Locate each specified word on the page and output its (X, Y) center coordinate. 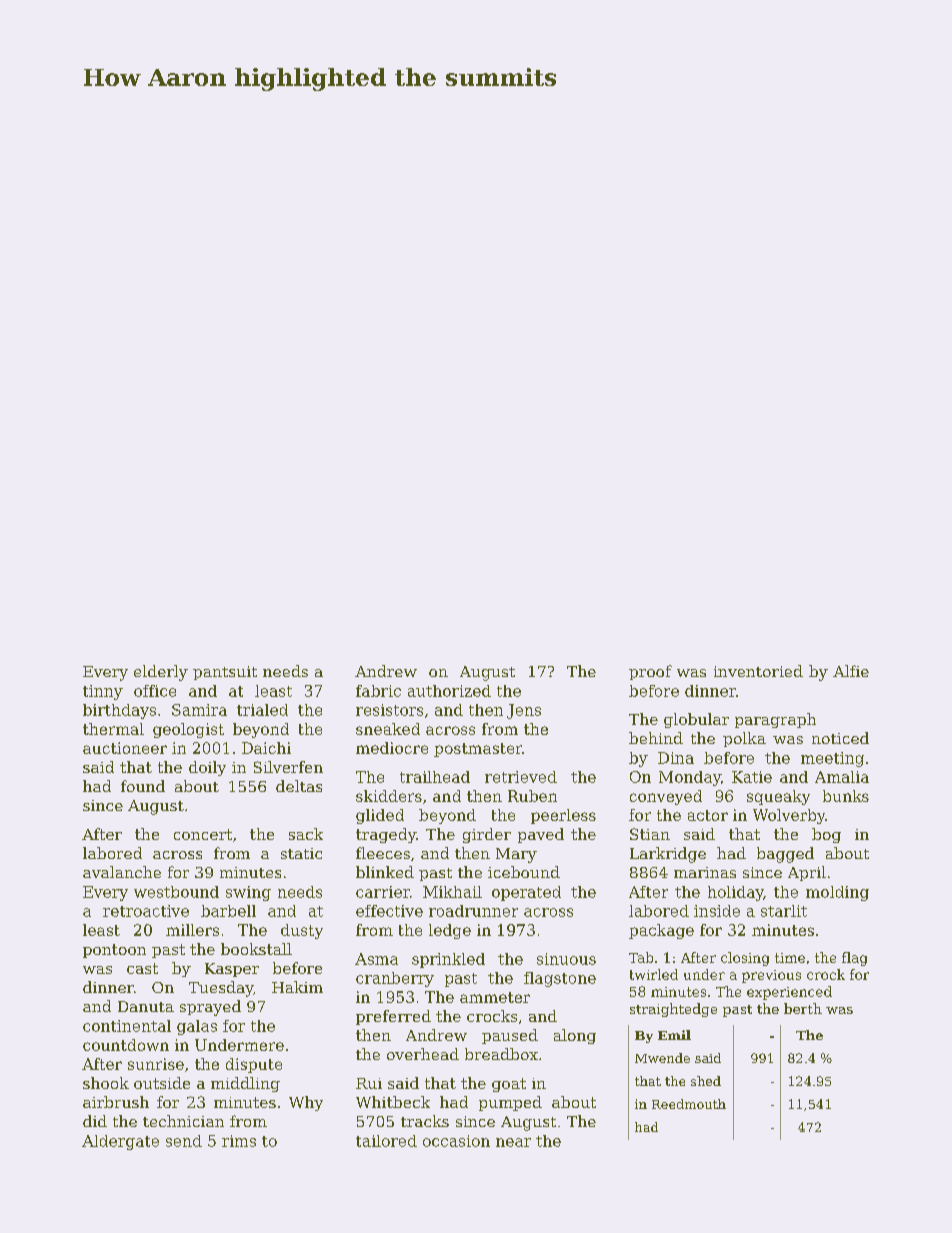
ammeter (495, 997)
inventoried (758, 671)
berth (803, 1008)
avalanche (122, 872)
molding (837, 893)
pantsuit (225, 673)
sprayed (210, 1008)
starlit (784, 911)
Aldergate (120, 1142)
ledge (450, 931)
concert (203, 834)
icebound (524, 872)
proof (650, 672)
